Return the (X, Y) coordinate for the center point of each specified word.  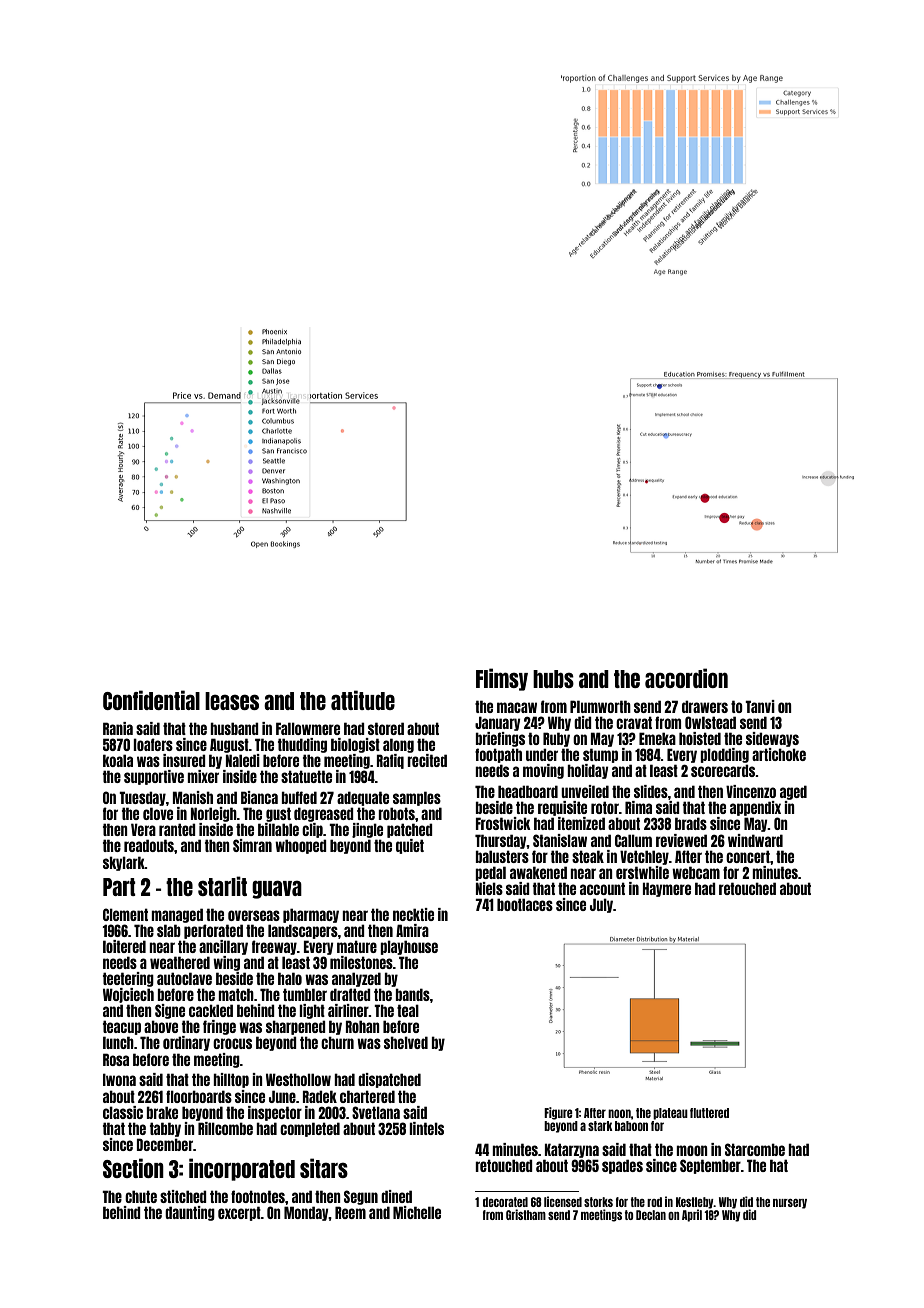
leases (232, 701)
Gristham (526, 1214)
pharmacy (311, 915)
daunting (190, 1213)
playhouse (409, 947)
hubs (553, 679)
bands (412, 994)
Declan (651, 1215)
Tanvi (760, 706)
